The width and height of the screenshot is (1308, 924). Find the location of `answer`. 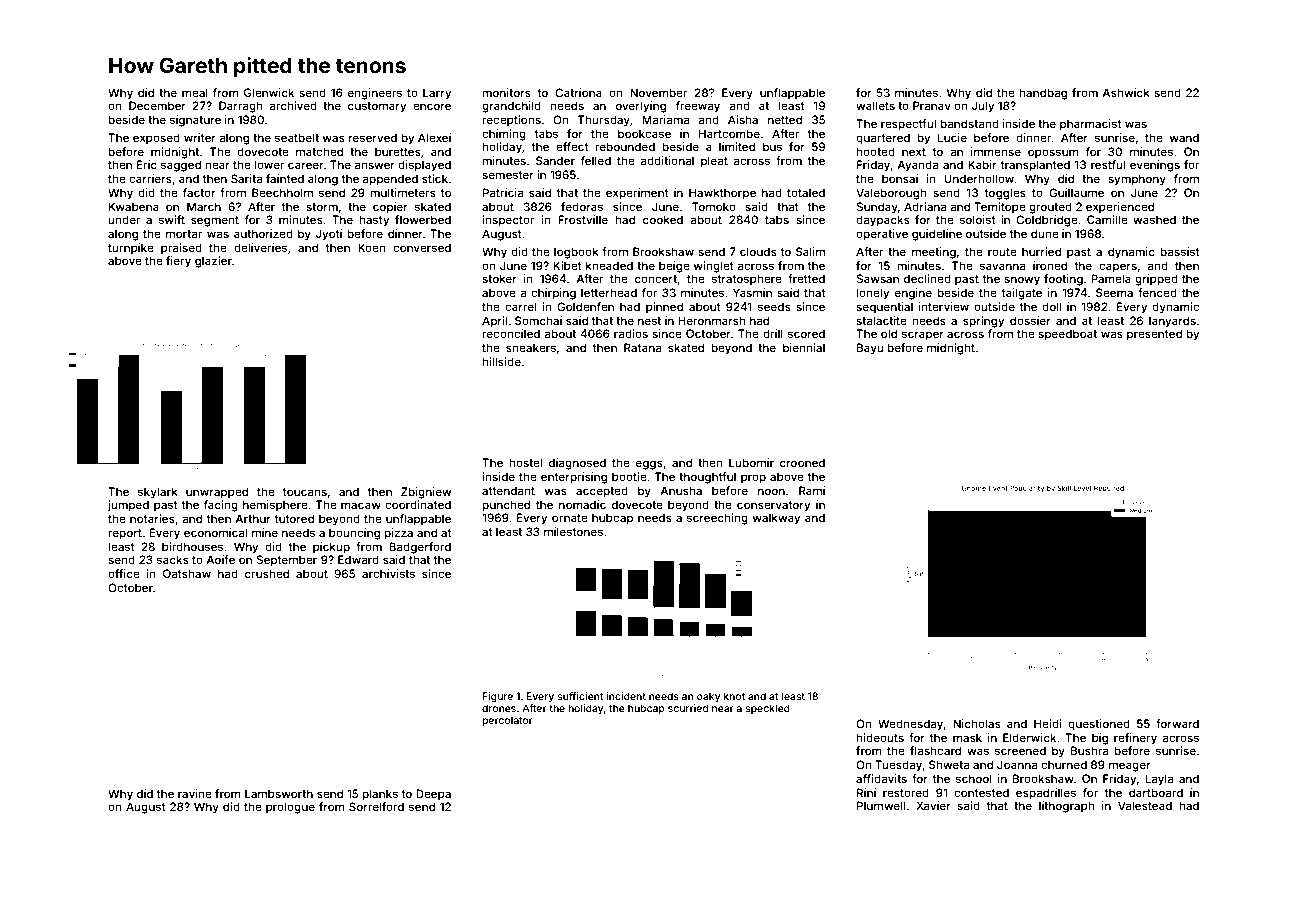

answer is located at coordinates (375, 165).
